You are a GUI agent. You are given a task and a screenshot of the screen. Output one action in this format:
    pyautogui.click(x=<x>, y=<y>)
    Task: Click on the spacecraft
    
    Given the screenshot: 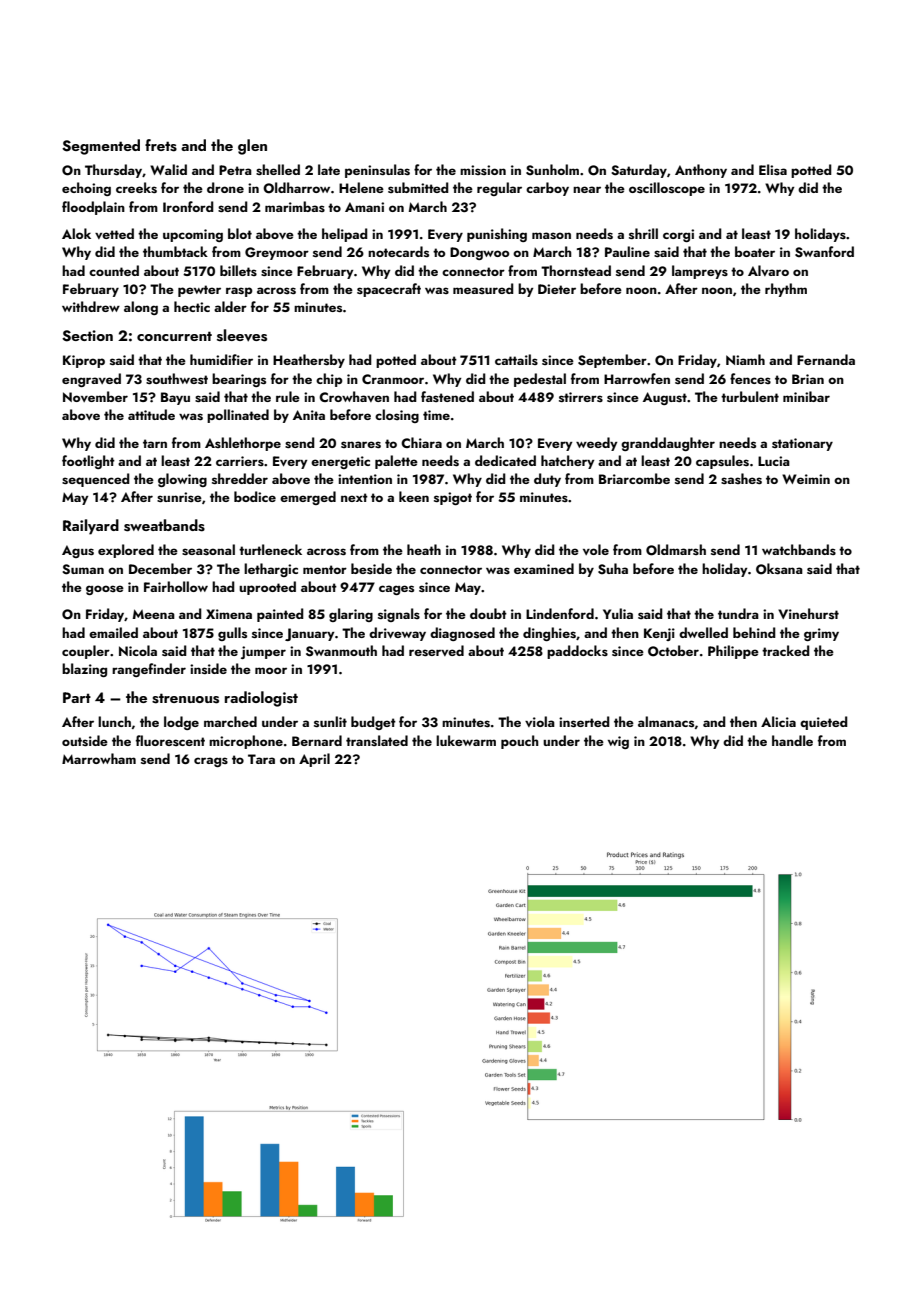 What is the action you would take?
    pyautogui.click(x=389, y=290)
